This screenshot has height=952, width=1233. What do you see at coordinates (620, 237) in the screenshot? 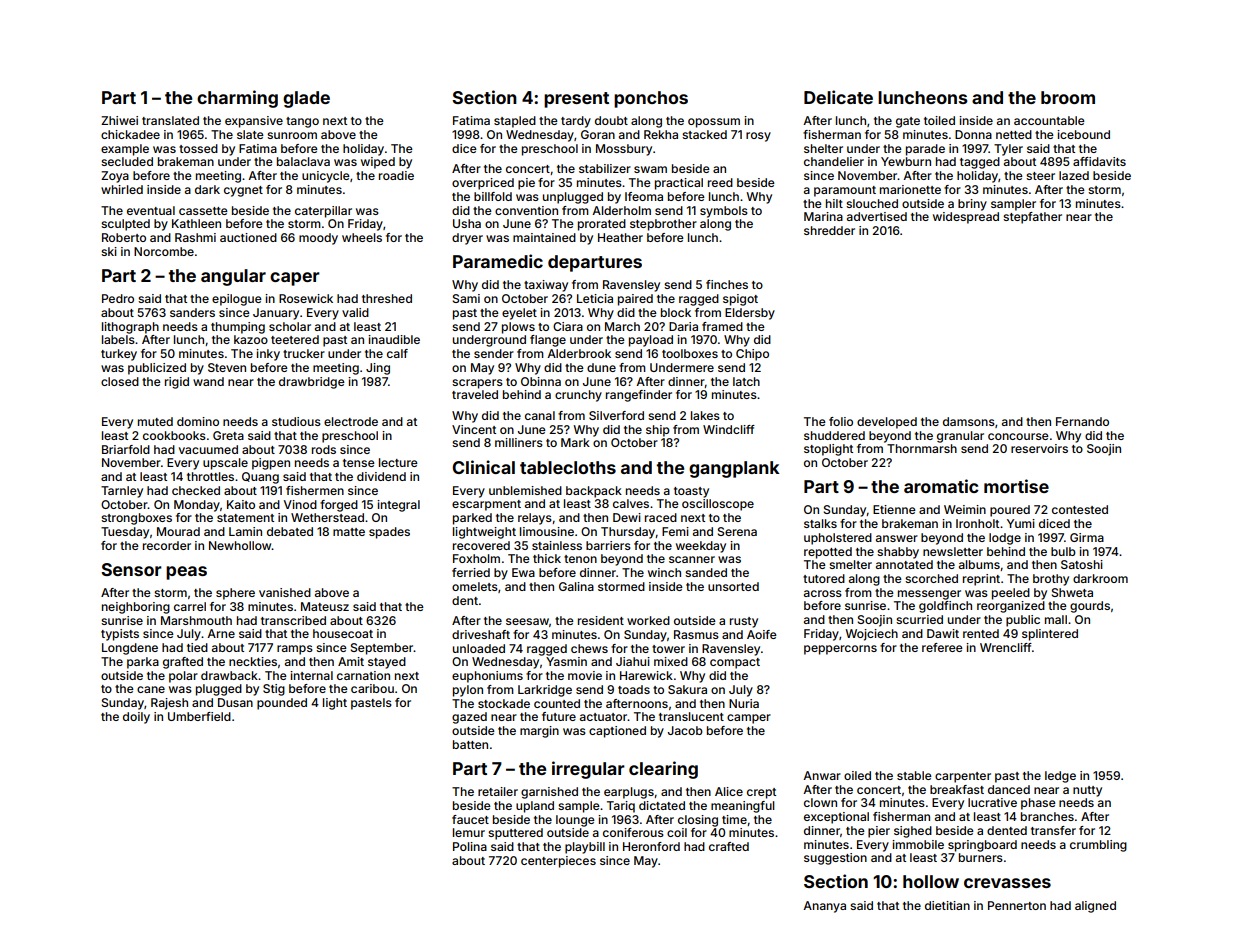
I see `Heather` at bounding box center [620, 237].
